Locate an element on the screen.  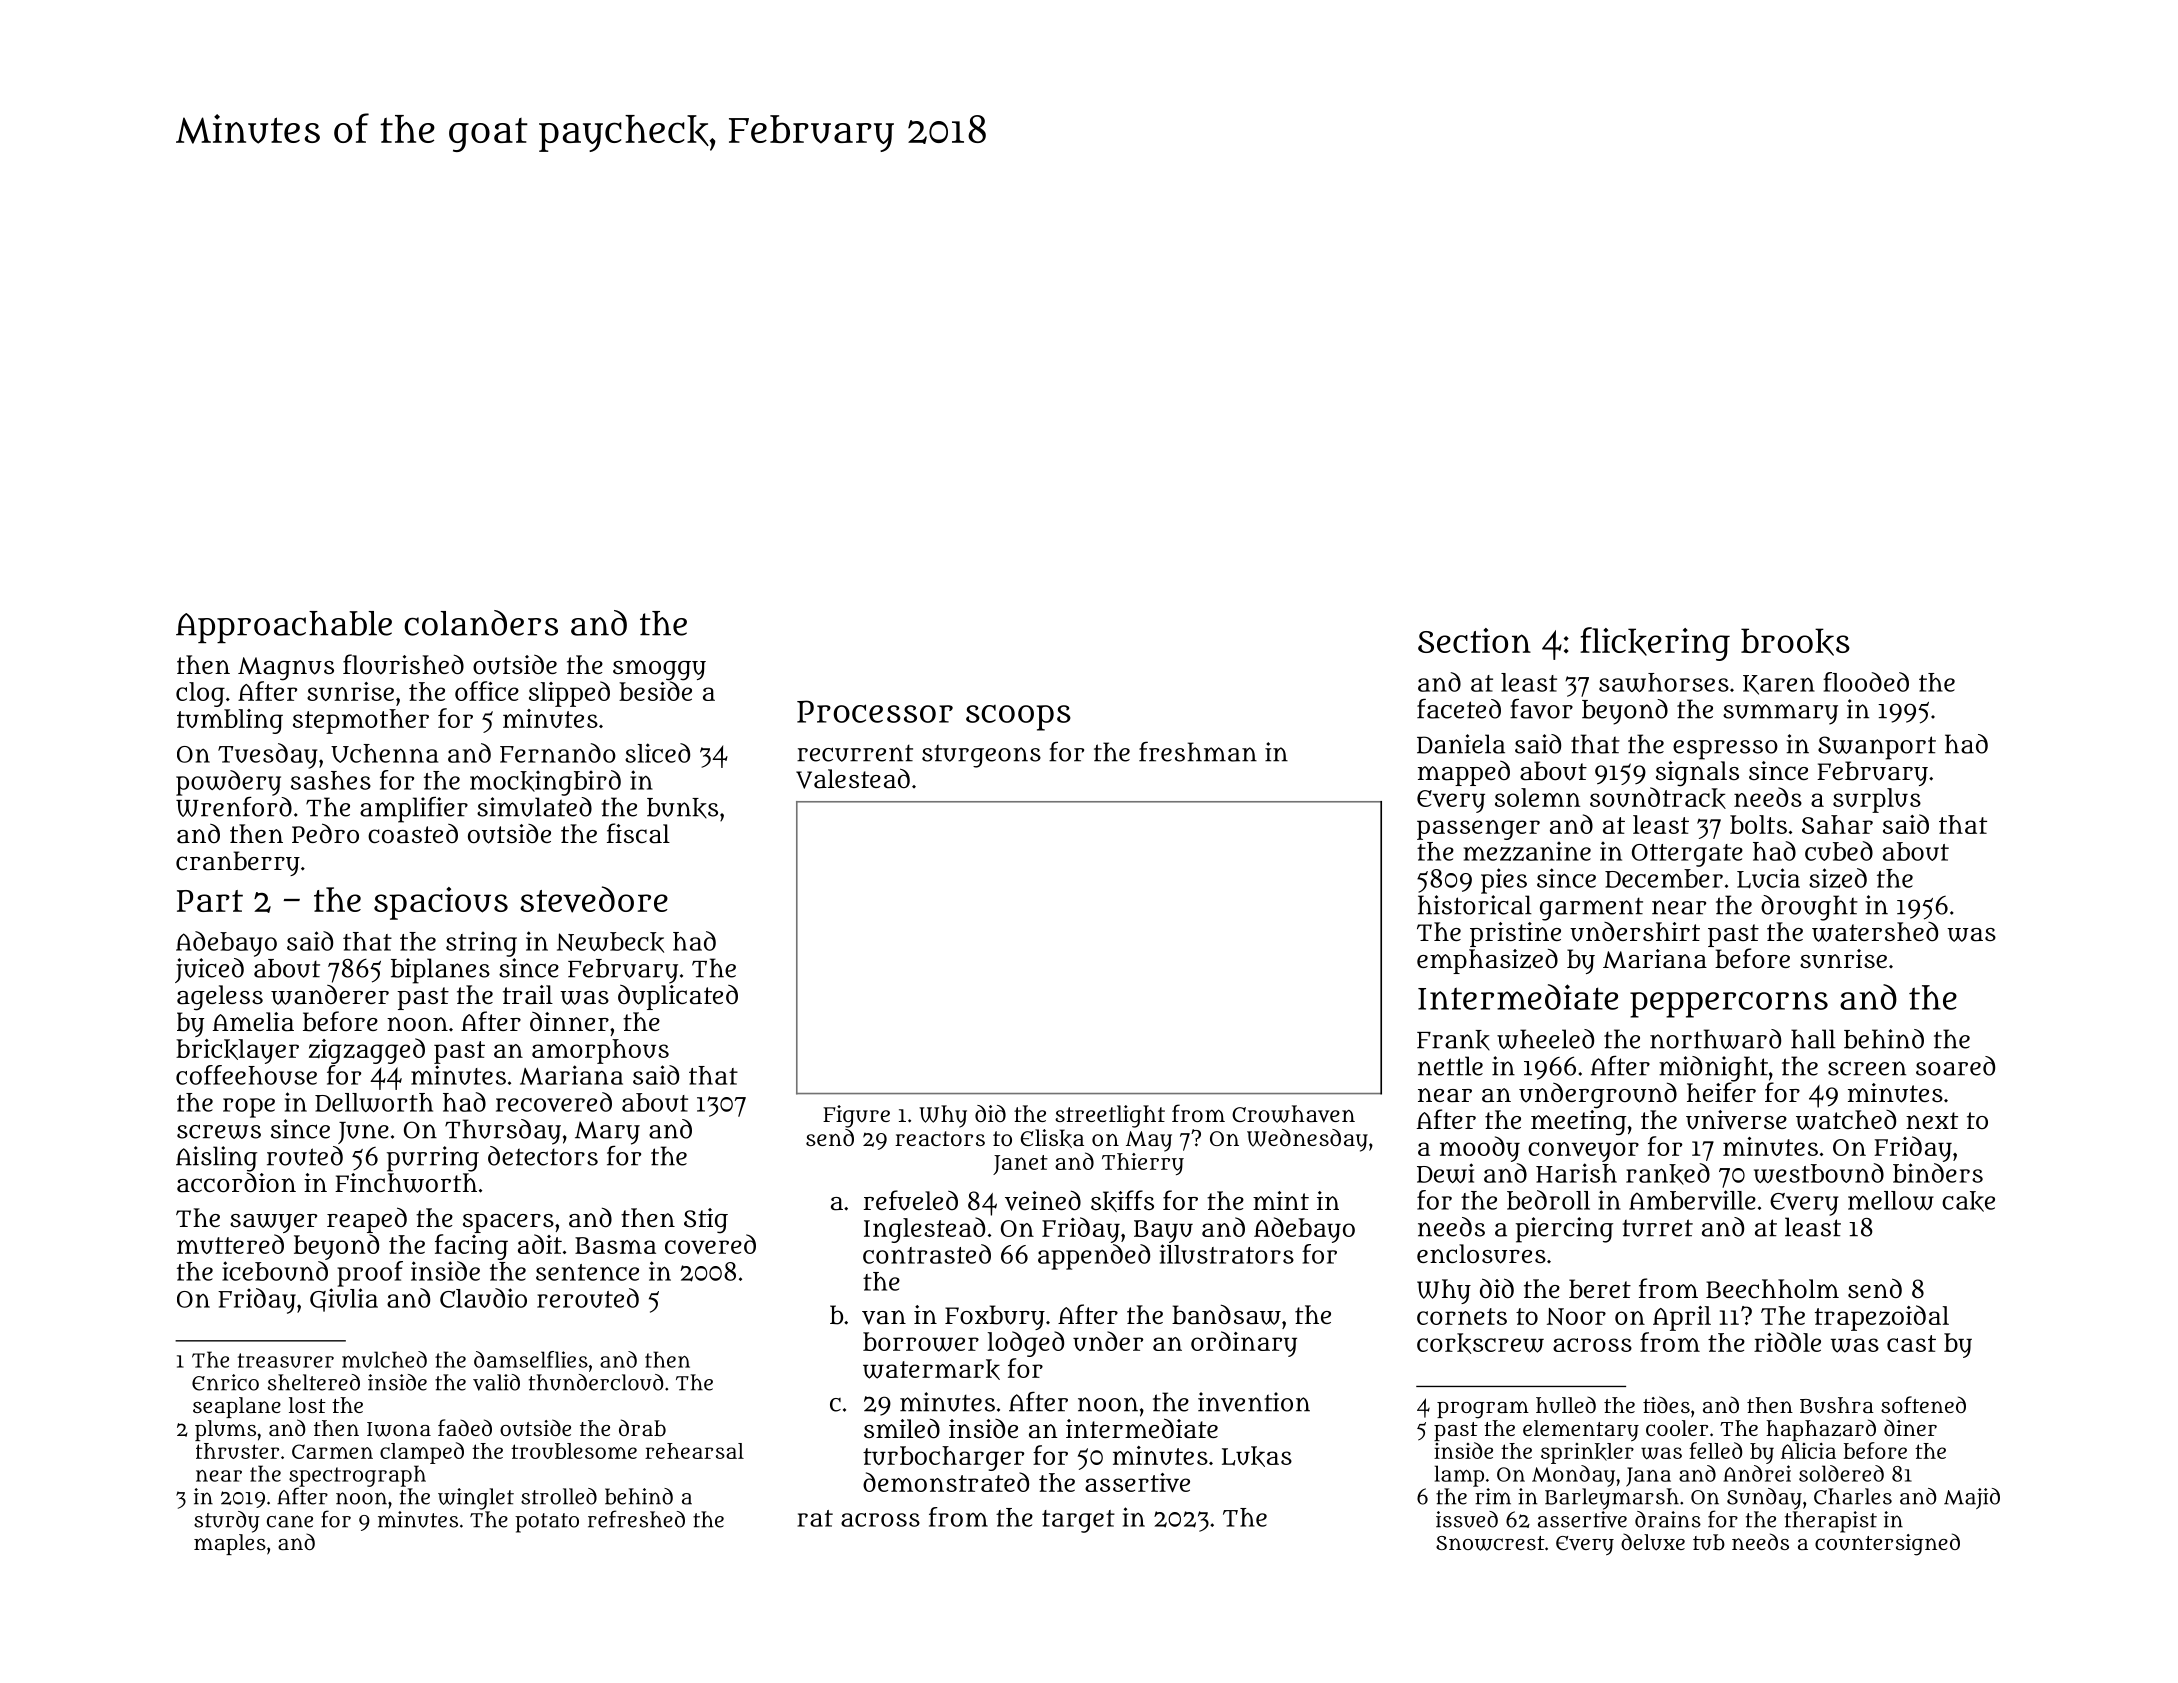
Karen is located at coordinates (1779, 685).
